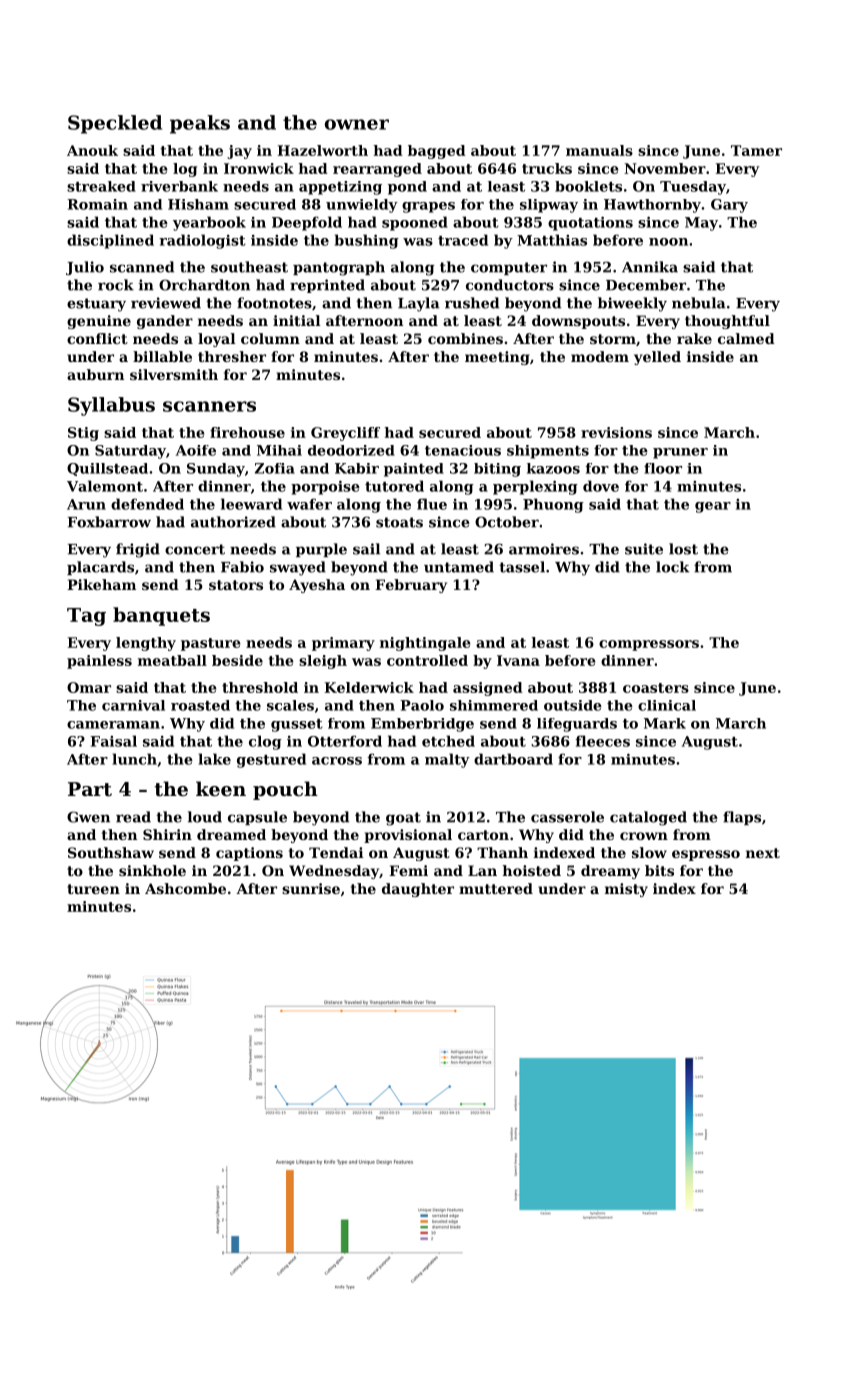 The height and width of the page is (1400, 849). What do you see at coordinates (418, 890) in the page?
I see `daughter` at bounding box center [418, 890].
